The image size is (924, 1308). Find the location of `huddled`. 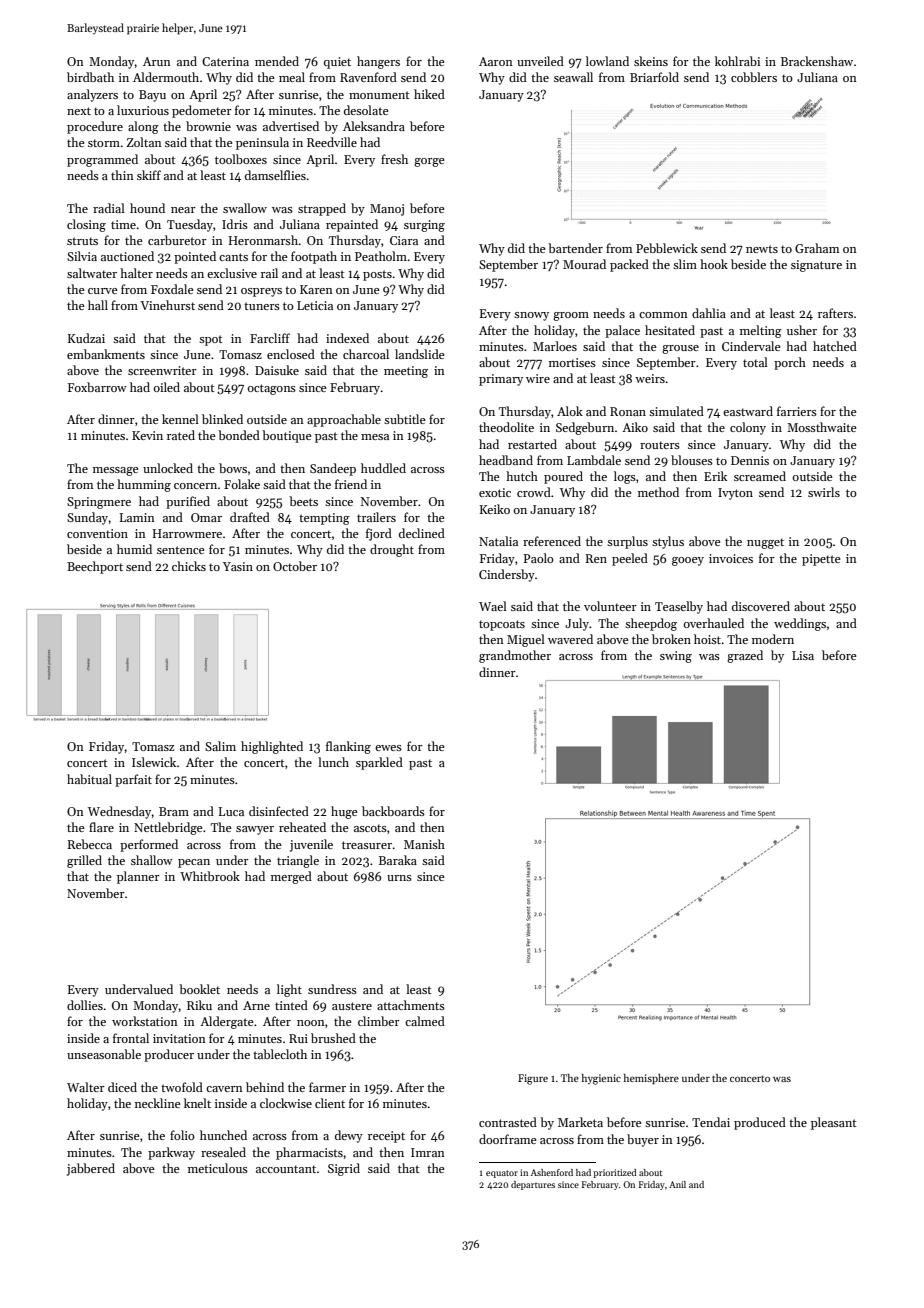

huddled is located at coordinates (383, 468).
